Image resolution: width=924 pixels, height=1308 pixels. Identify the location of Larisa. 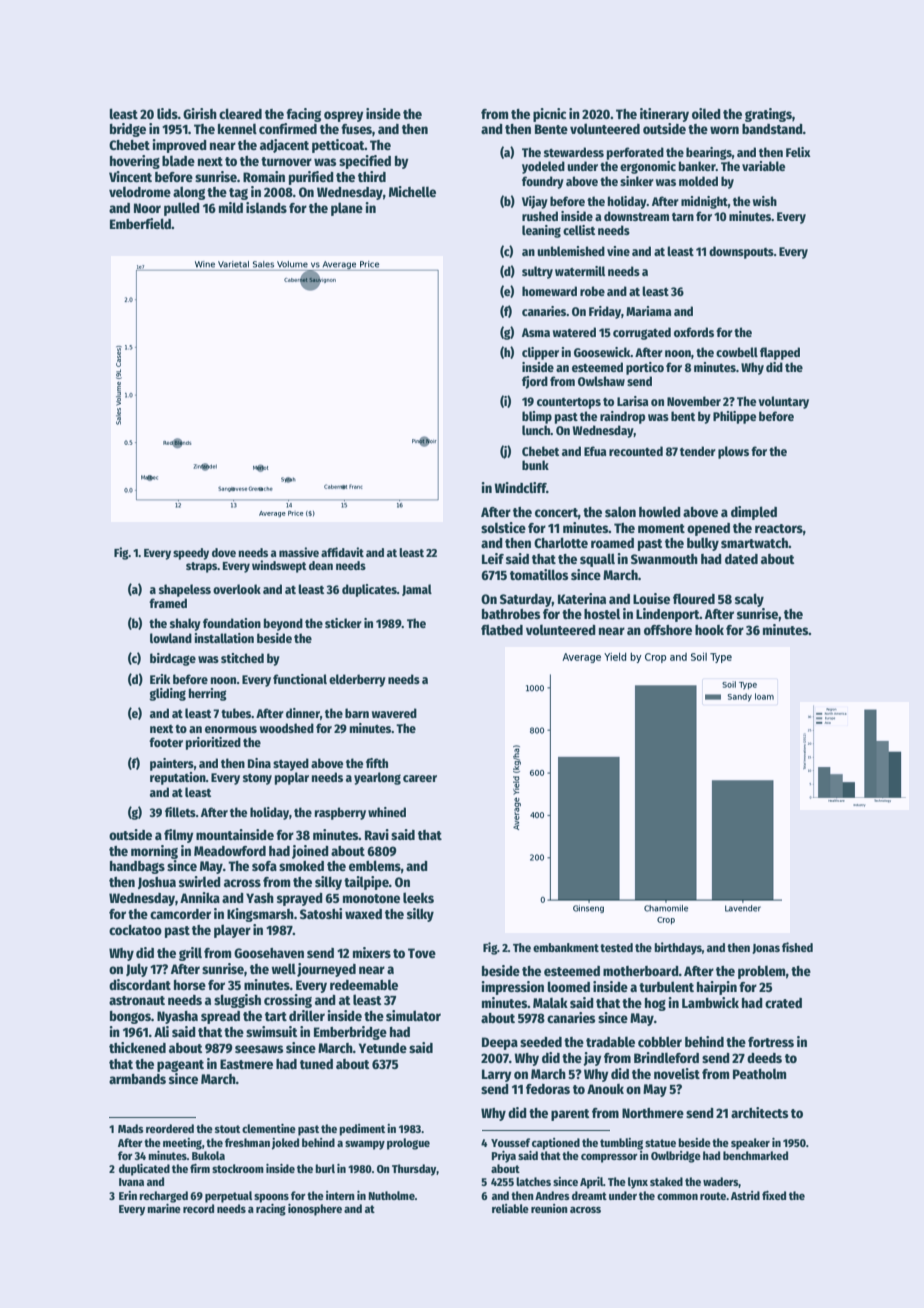
(632, 401).
